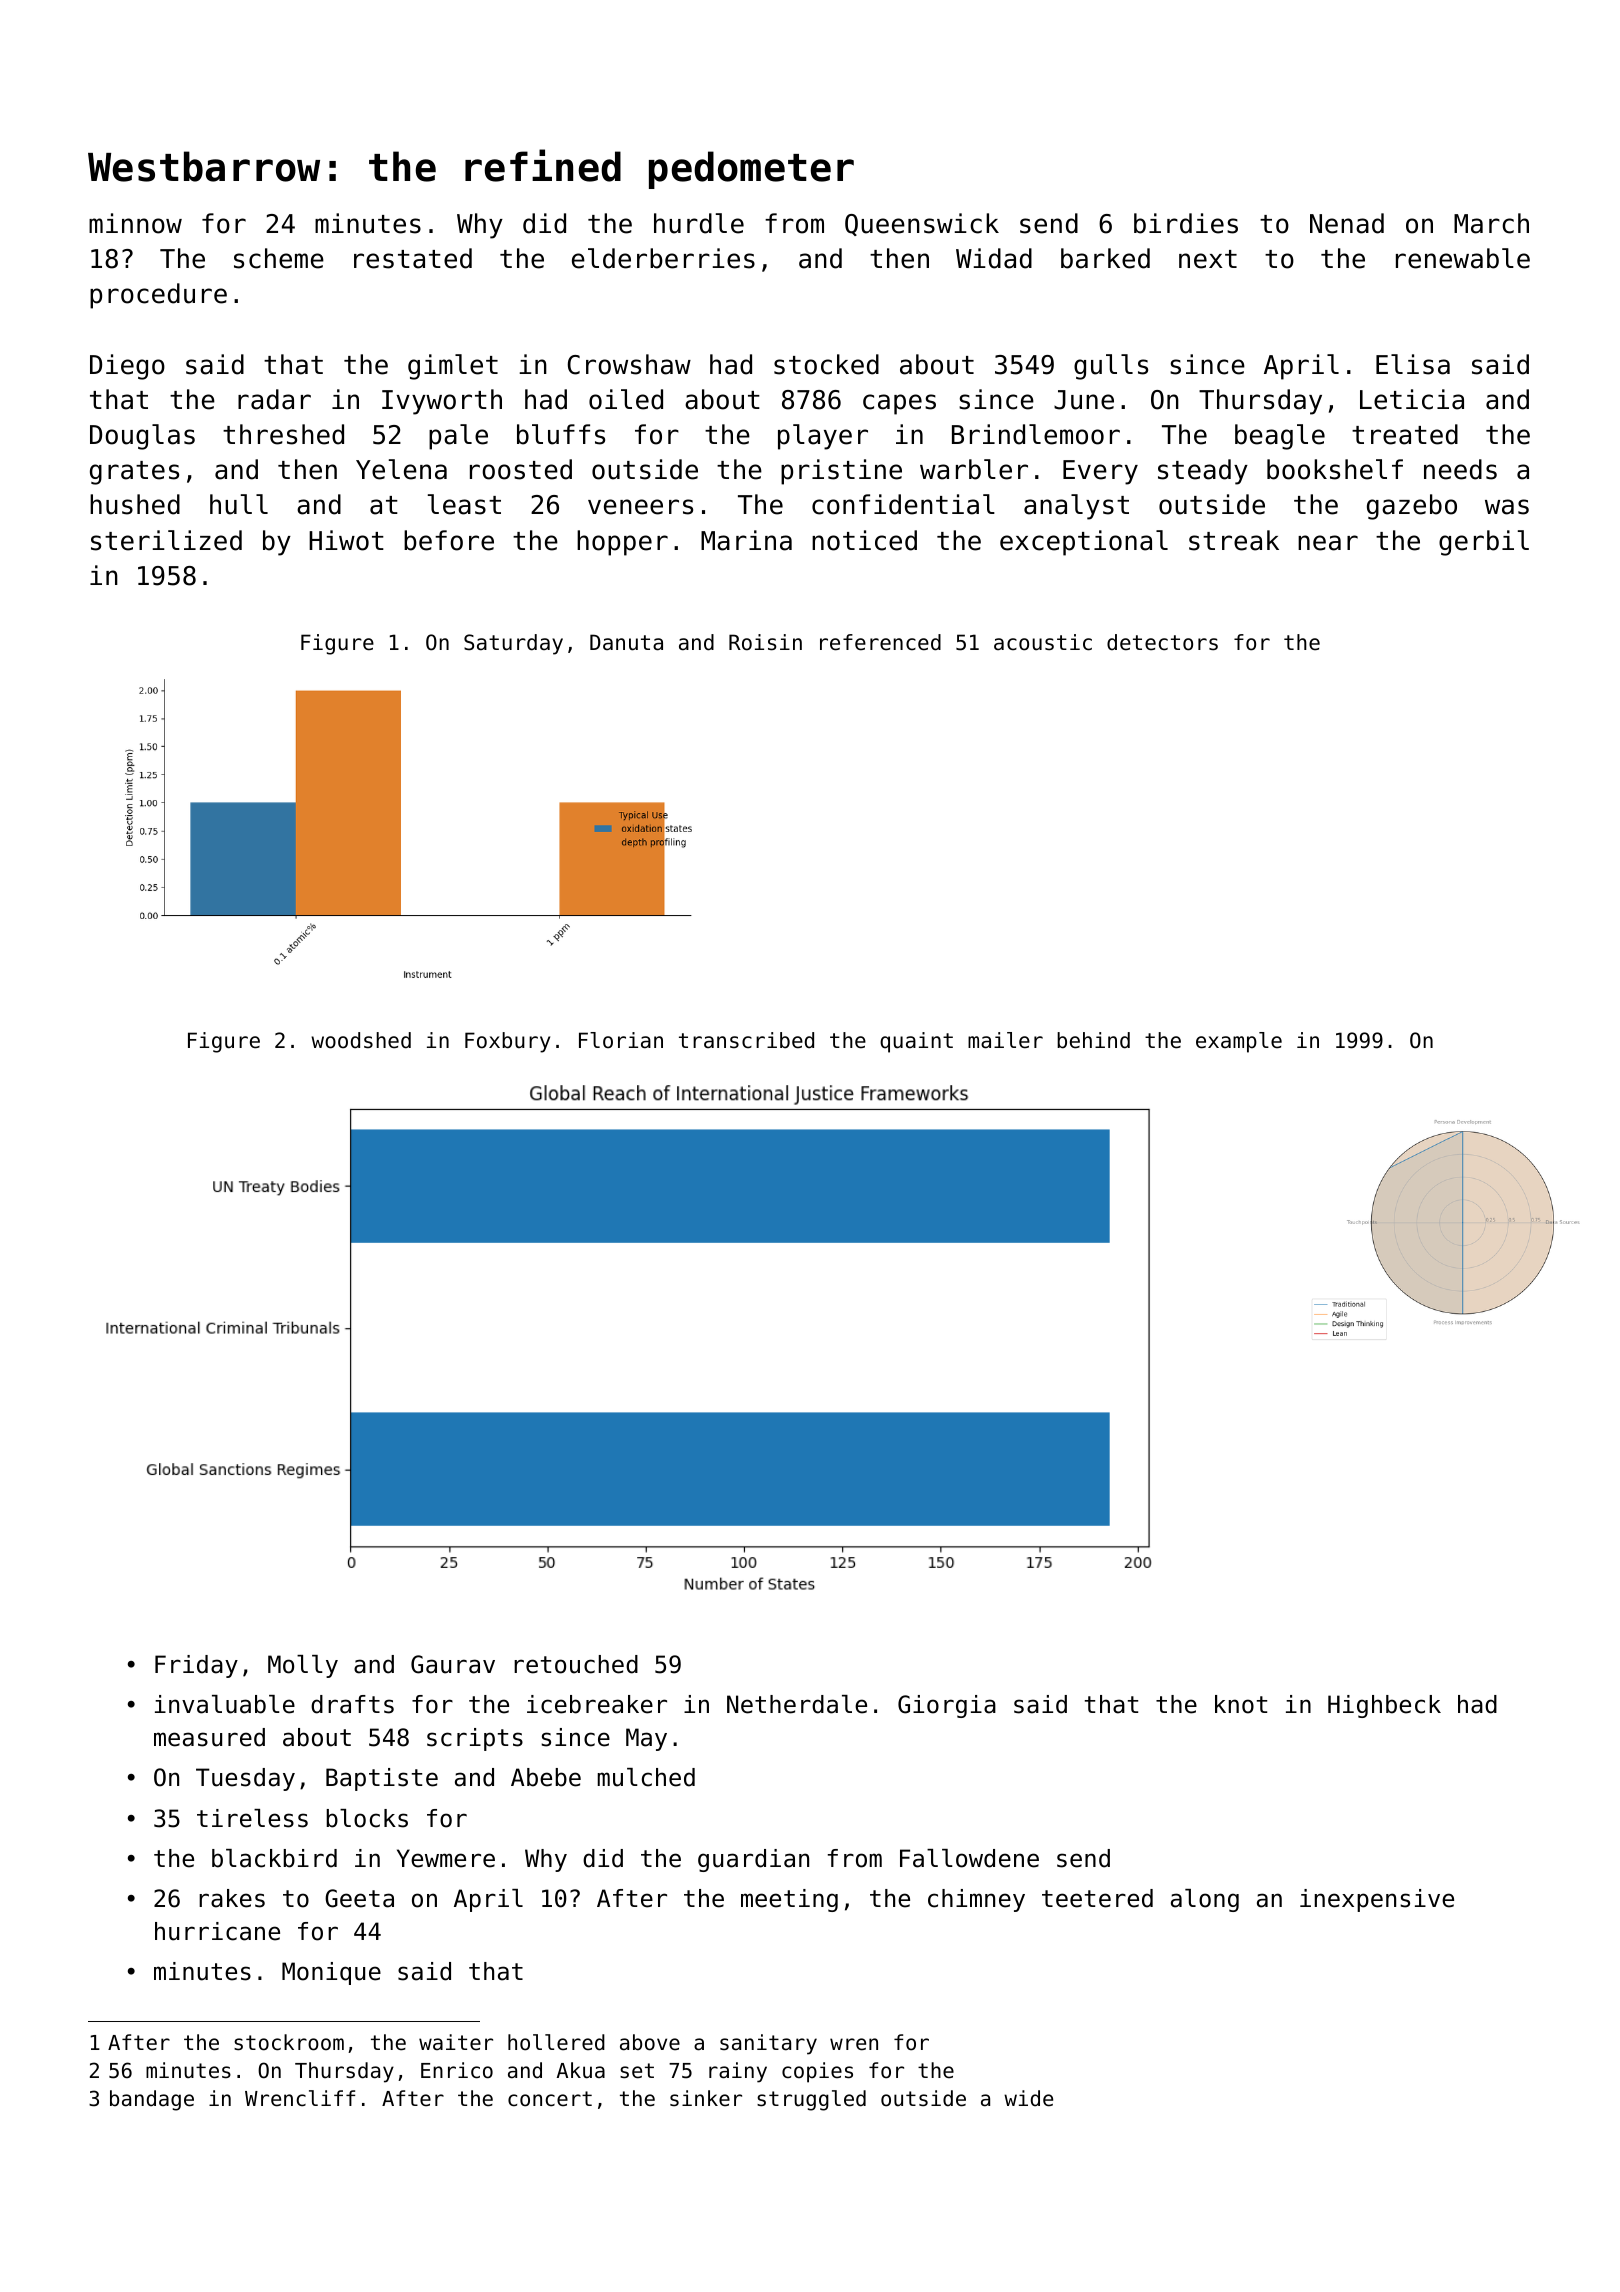 The width and height of the screenshot is (1620, 2292). Describe the element at coordinates (1484, 543) in the screenshot. I see `gerbil` at that location.
